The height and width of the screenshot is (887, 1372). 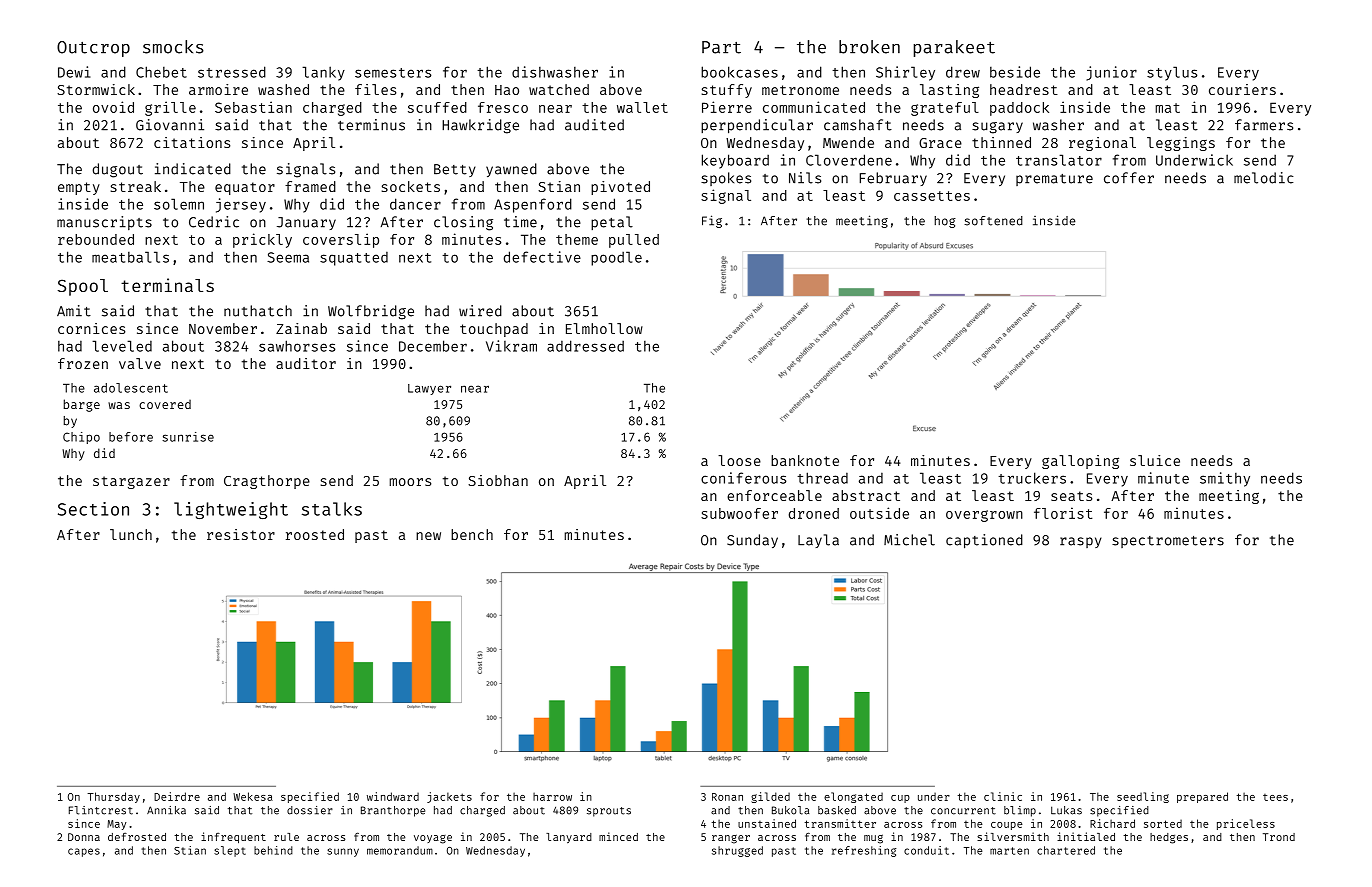 I want to click on smocks, so click(x=173, y=47).
